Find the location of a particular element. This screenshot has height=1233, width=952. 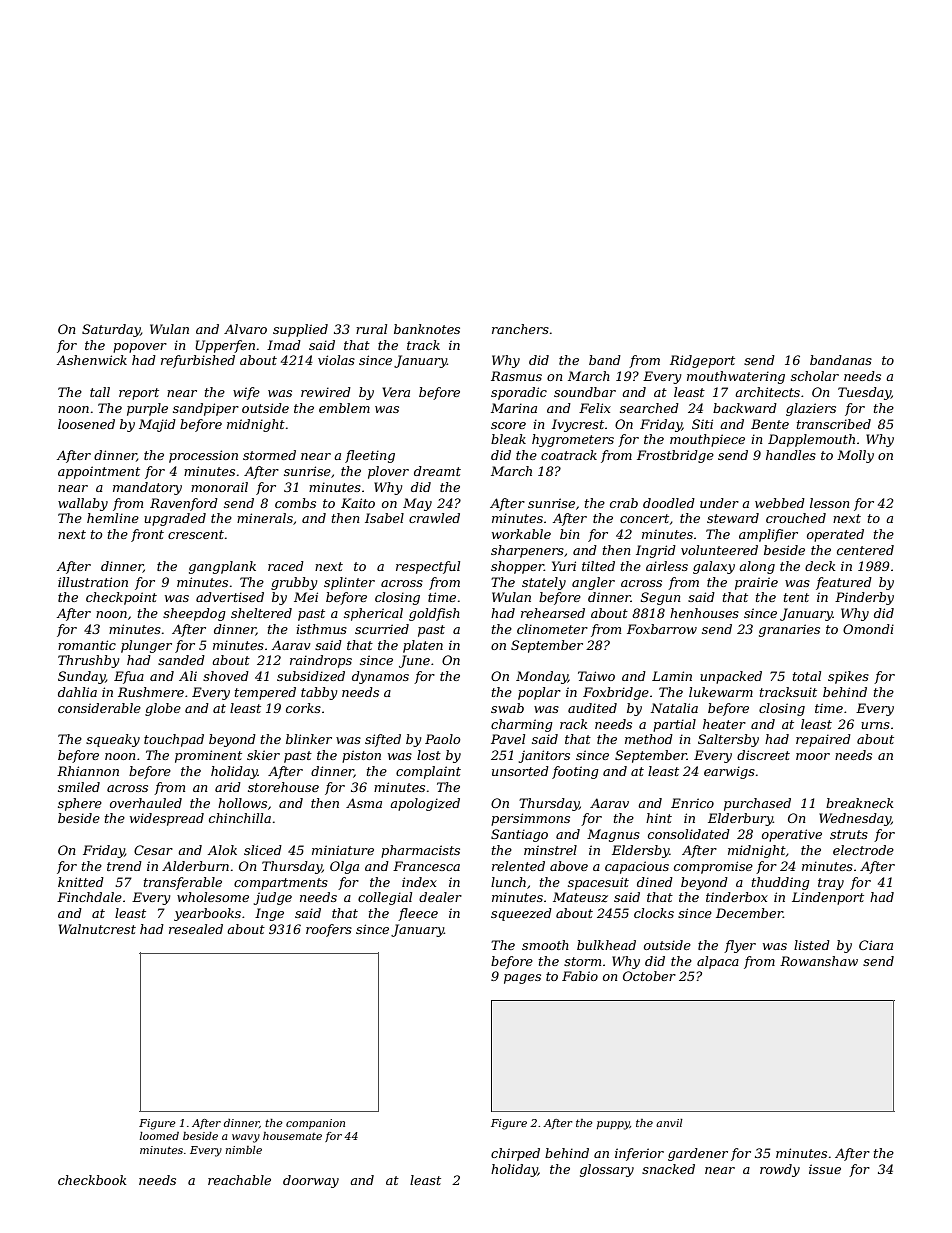

Rowanshaw is located at coordinates (819, 961).
